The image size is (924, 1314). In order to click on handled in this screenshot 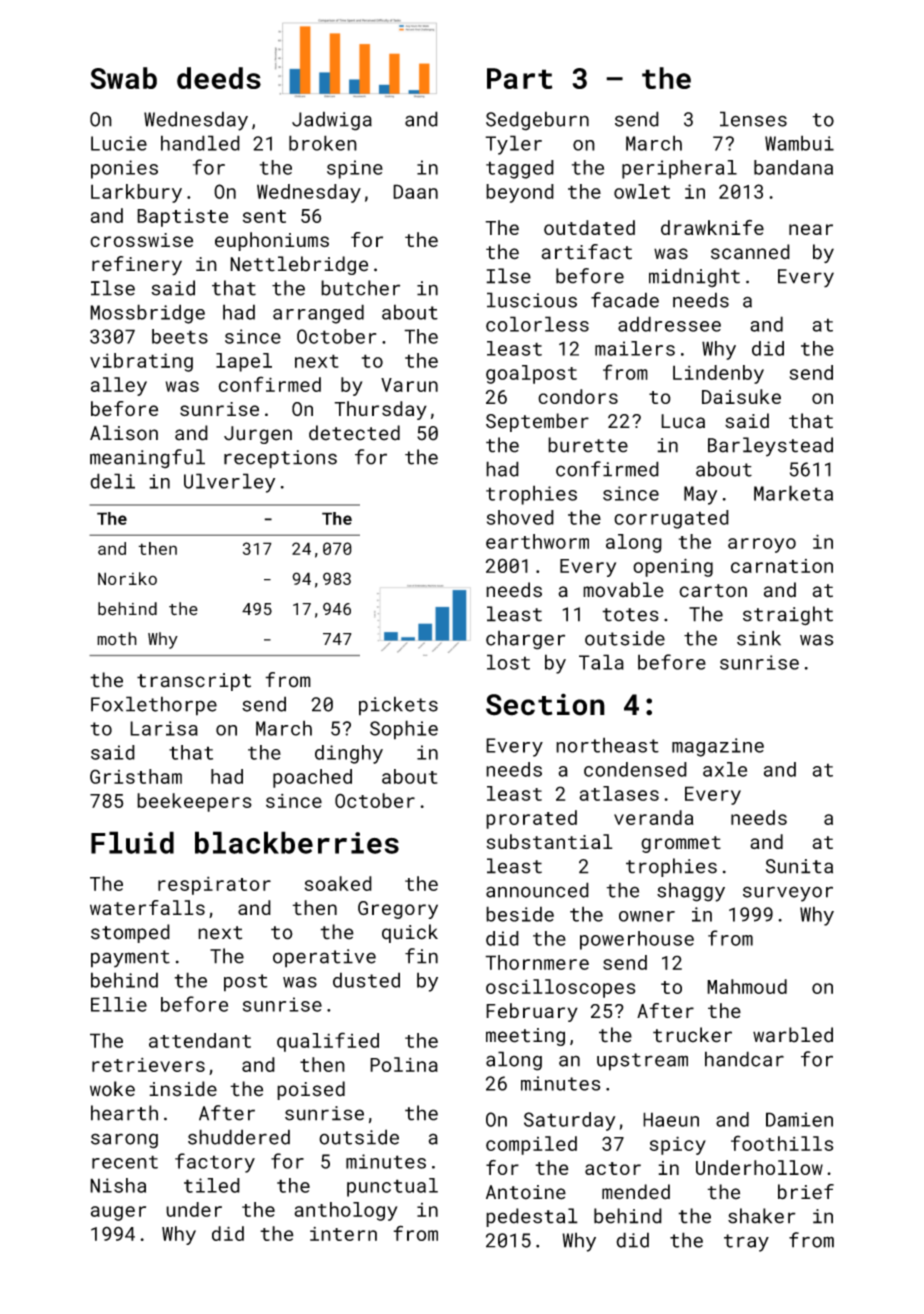, I will do `click(200, 143)`.
